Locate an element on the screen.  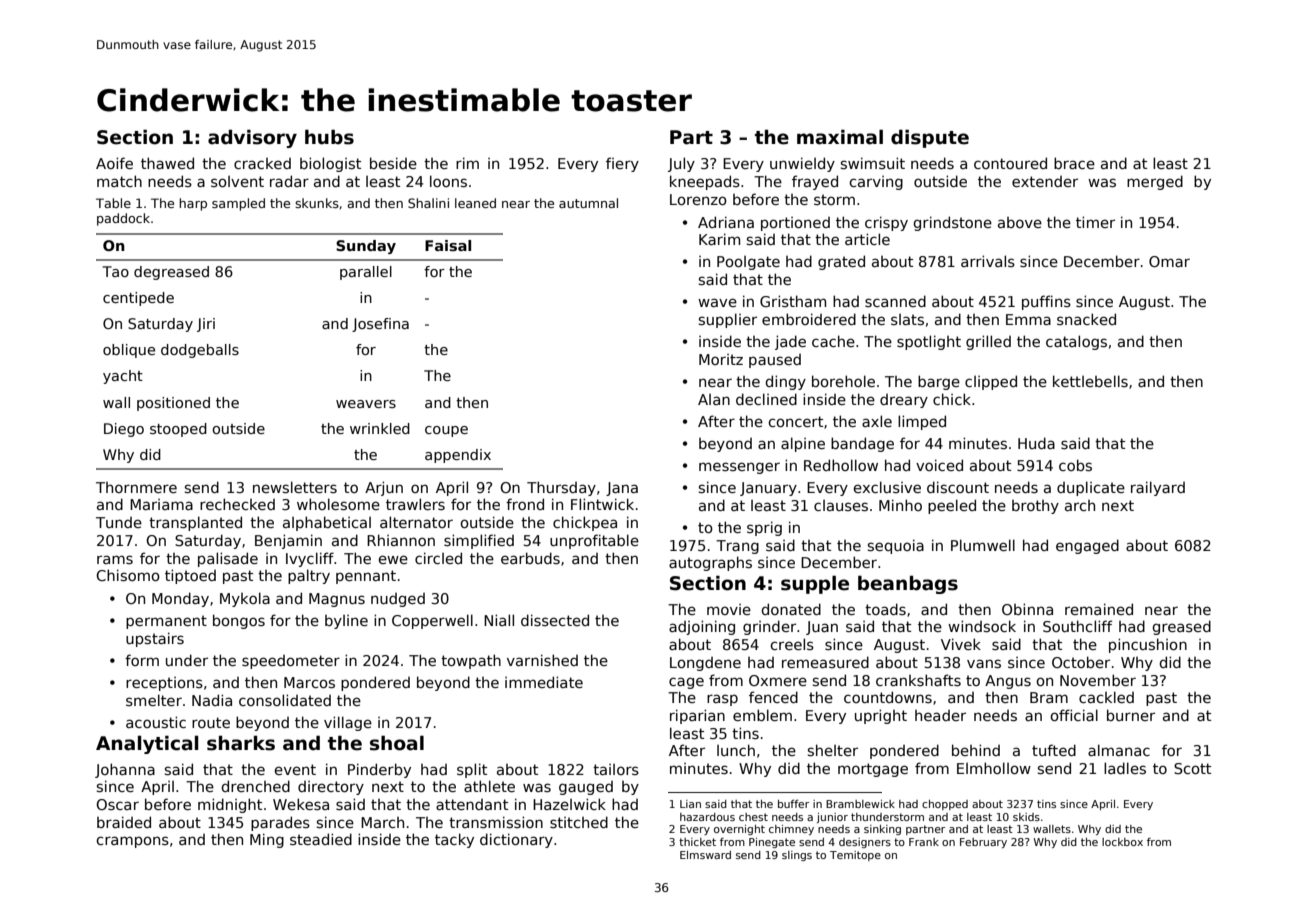
fiery is located at coordinates (622, 164).
